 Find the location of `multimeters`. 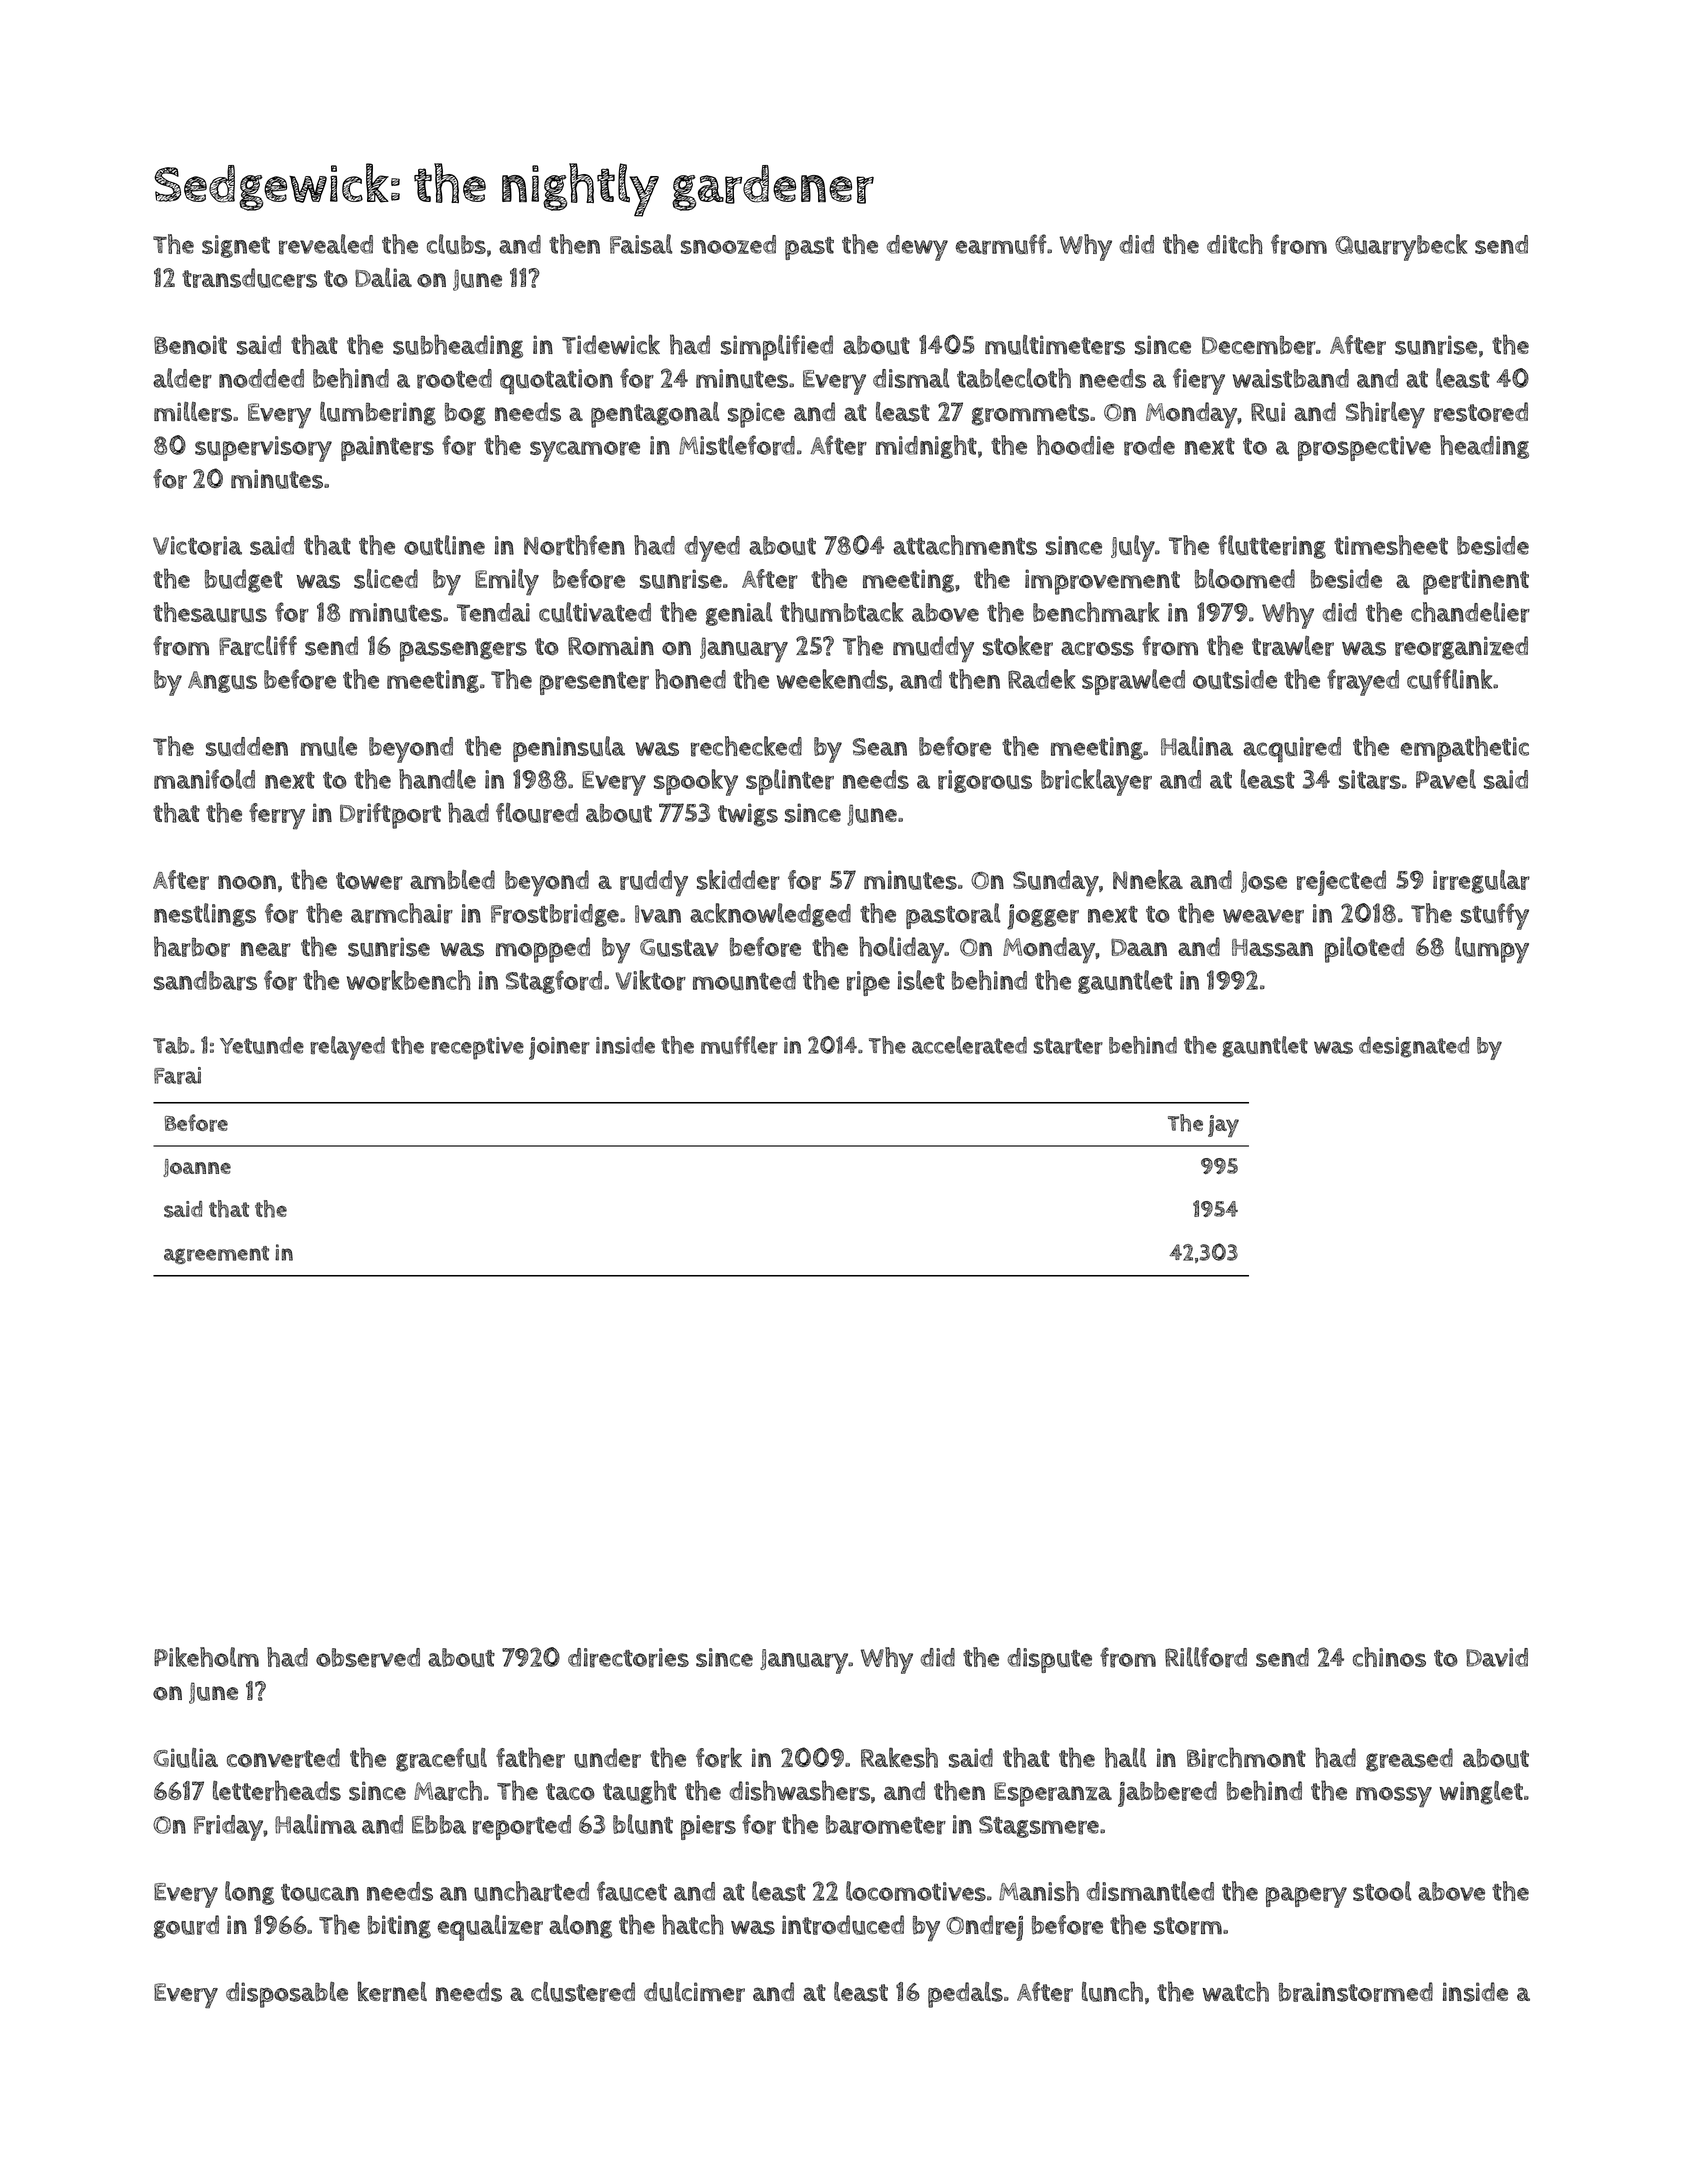

multimeters is located at coordinates (1055, 345).
